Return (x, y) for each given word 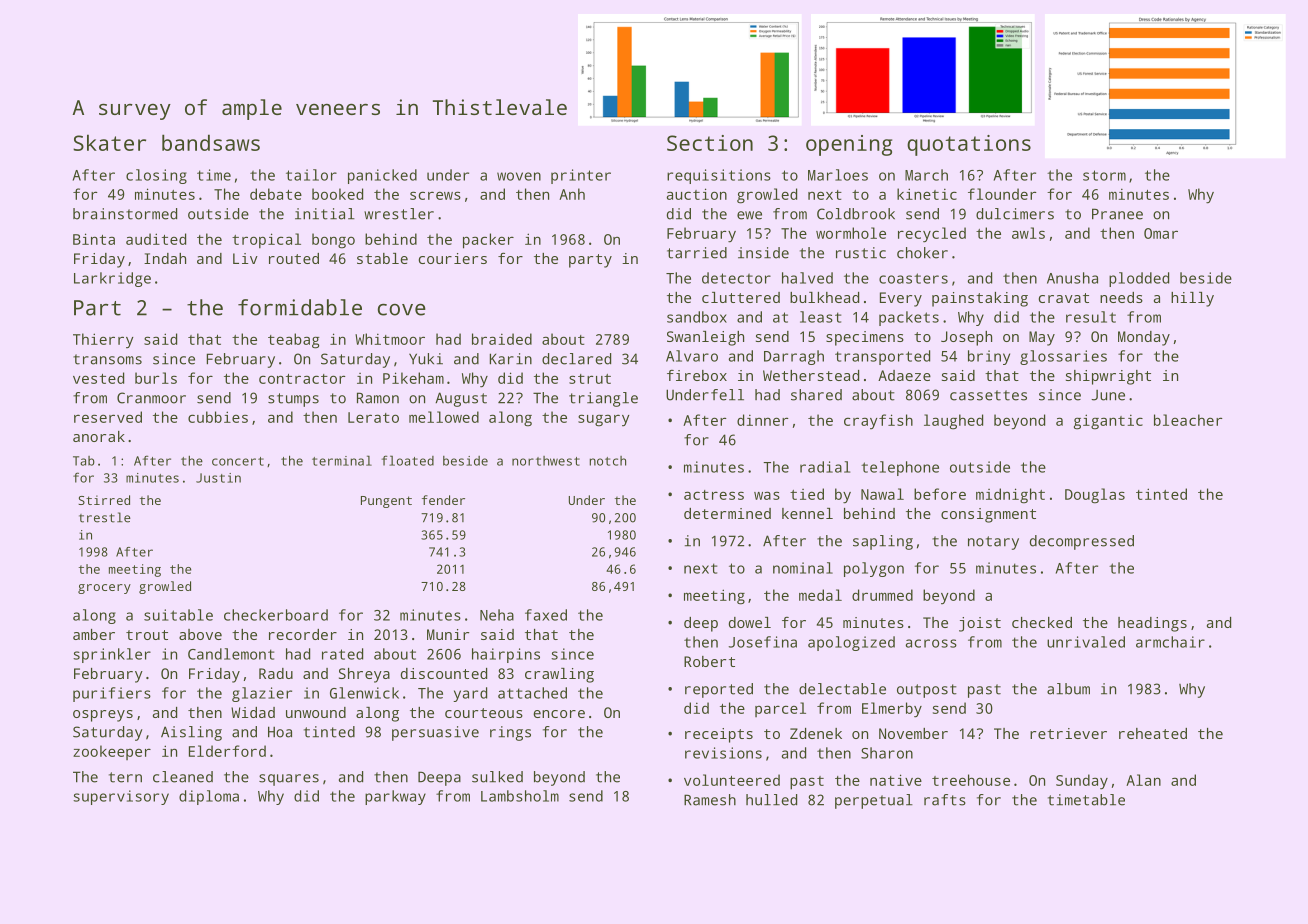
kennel (807, 513)
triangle (603, 399)
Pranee (1117, 214)
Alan (1143, 780)
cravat (1064, 298)
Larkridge (112, 279)
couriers (453, 258)
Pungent (386, 502)
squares (289, 780)
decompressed (1082, 542)
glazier (262, 694)
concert (238, 461)
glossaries (1063, 357)
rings (510, 733)
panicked (382, 176)
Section (710, 143)
